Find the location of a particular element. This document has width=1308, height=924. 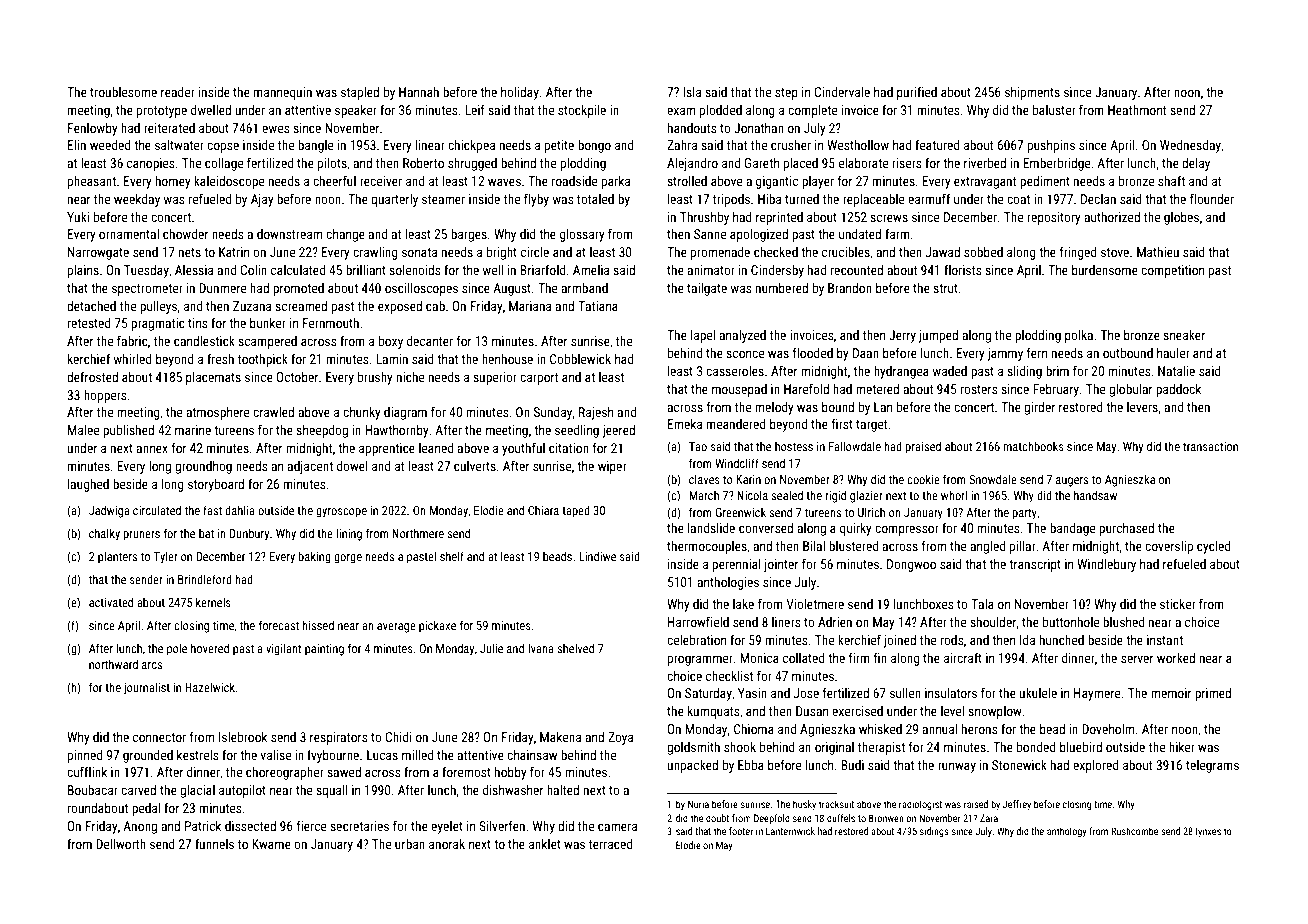

Lanternwick is located at coordinates (790, 831).
